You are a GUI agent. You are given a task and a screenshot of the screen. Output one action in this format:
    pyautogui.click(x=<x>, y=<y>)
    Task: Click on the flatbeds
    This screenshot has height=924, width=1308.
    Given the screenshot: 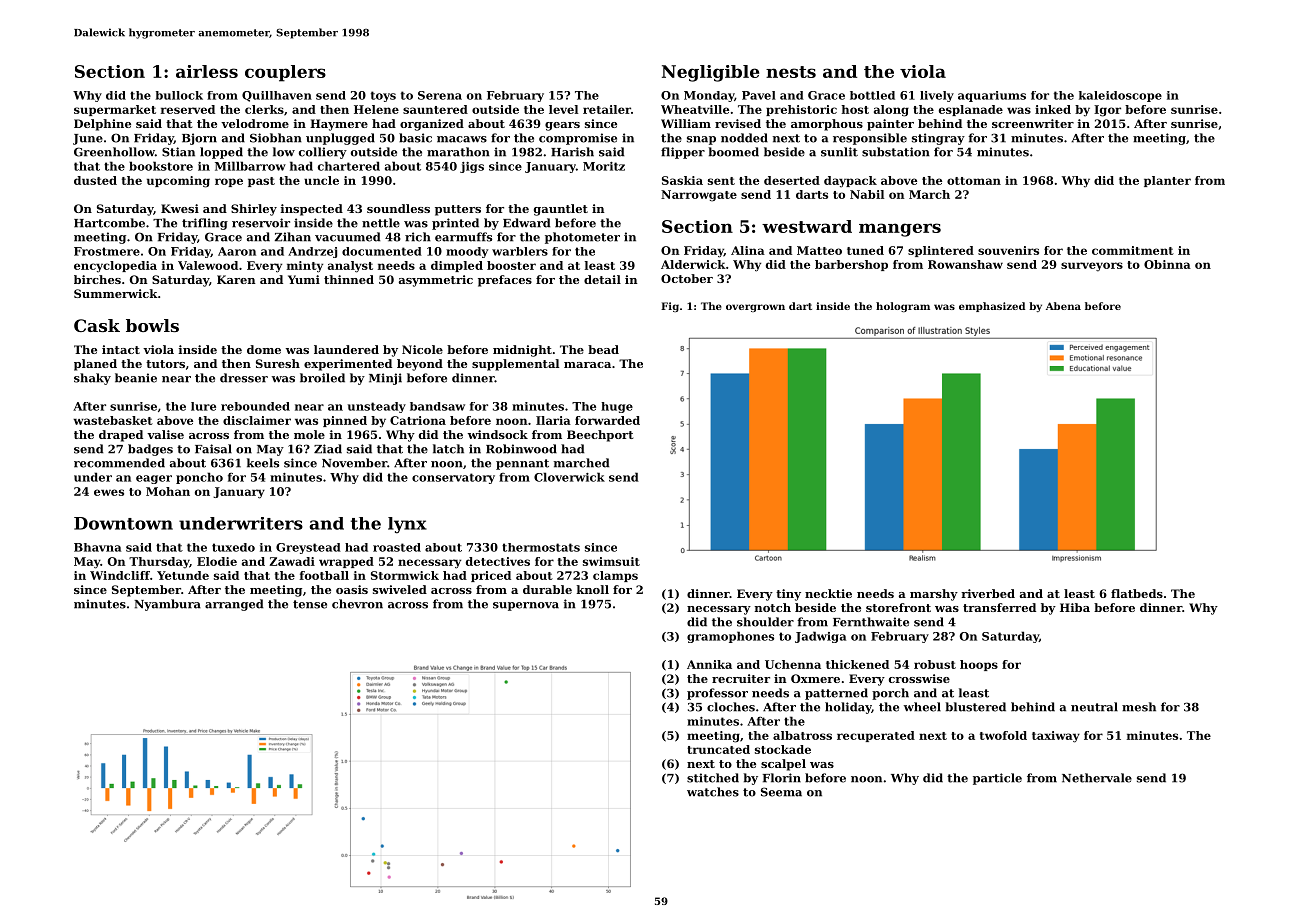 What is the action you would take?
    pyautogui.click(x=1137, y=593)
